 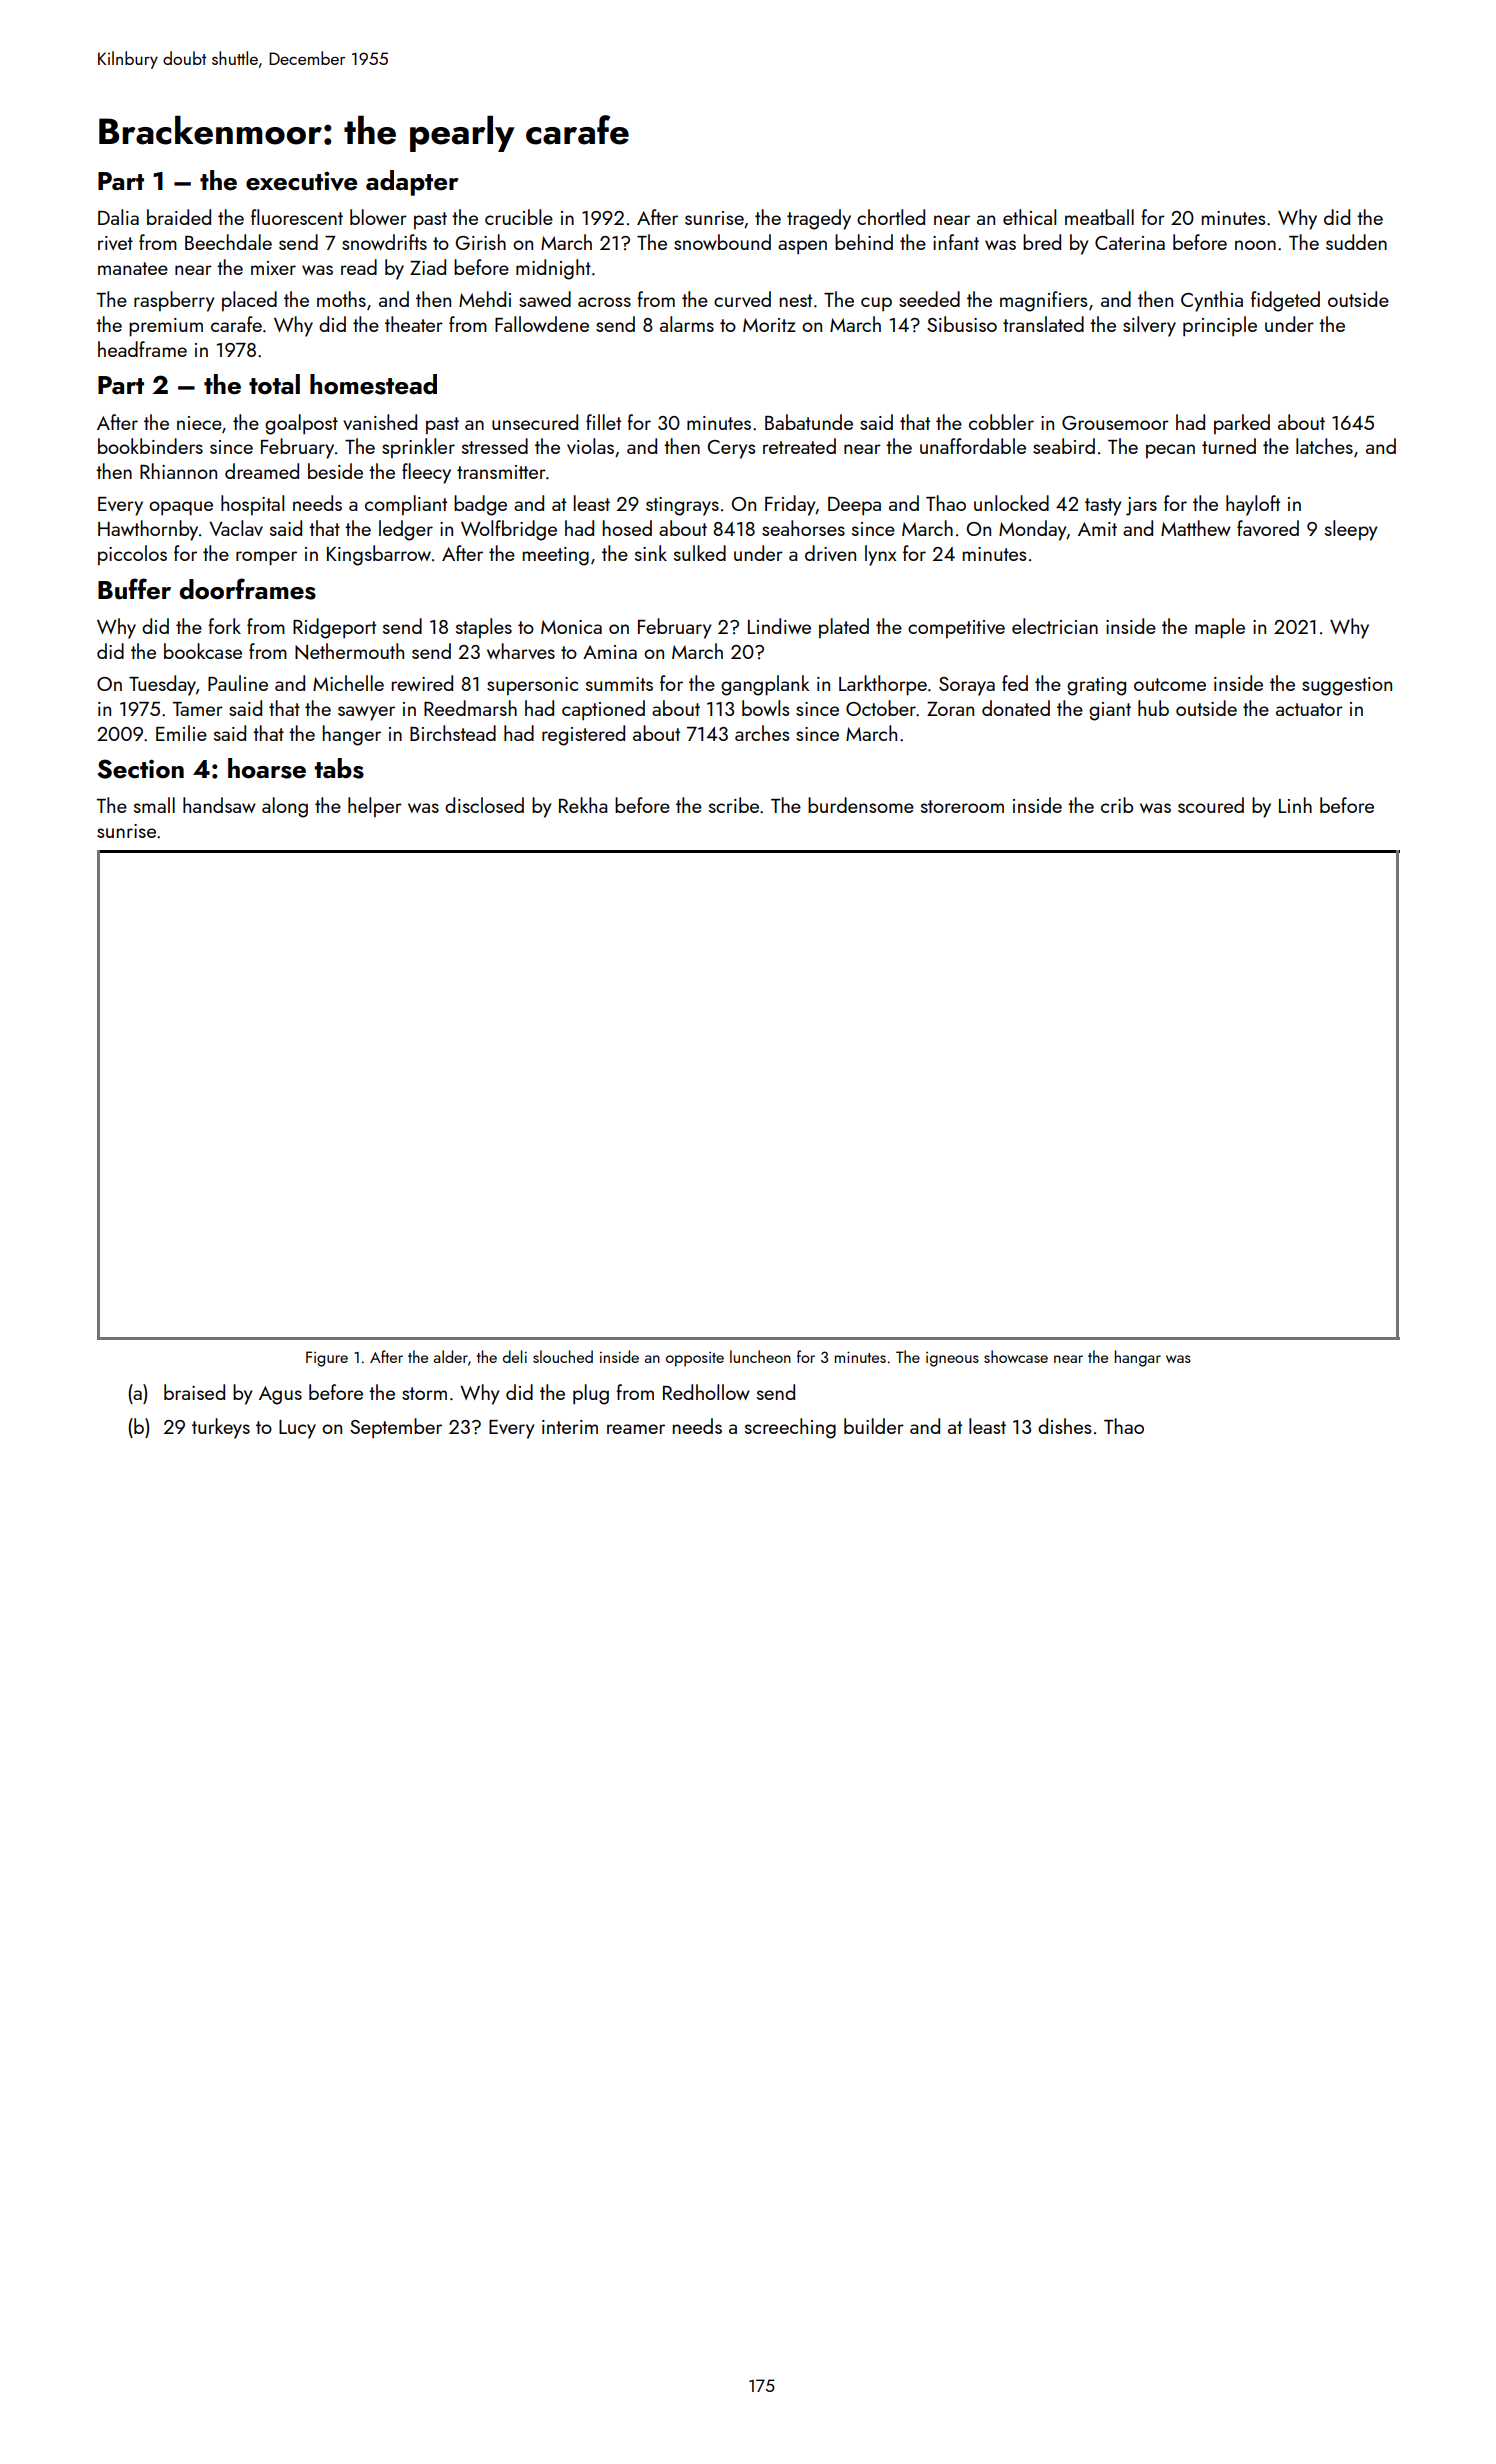 What do you see at coordinates (802, 247) in the page?
I see `aspen` at bounding box center [802, 247].
